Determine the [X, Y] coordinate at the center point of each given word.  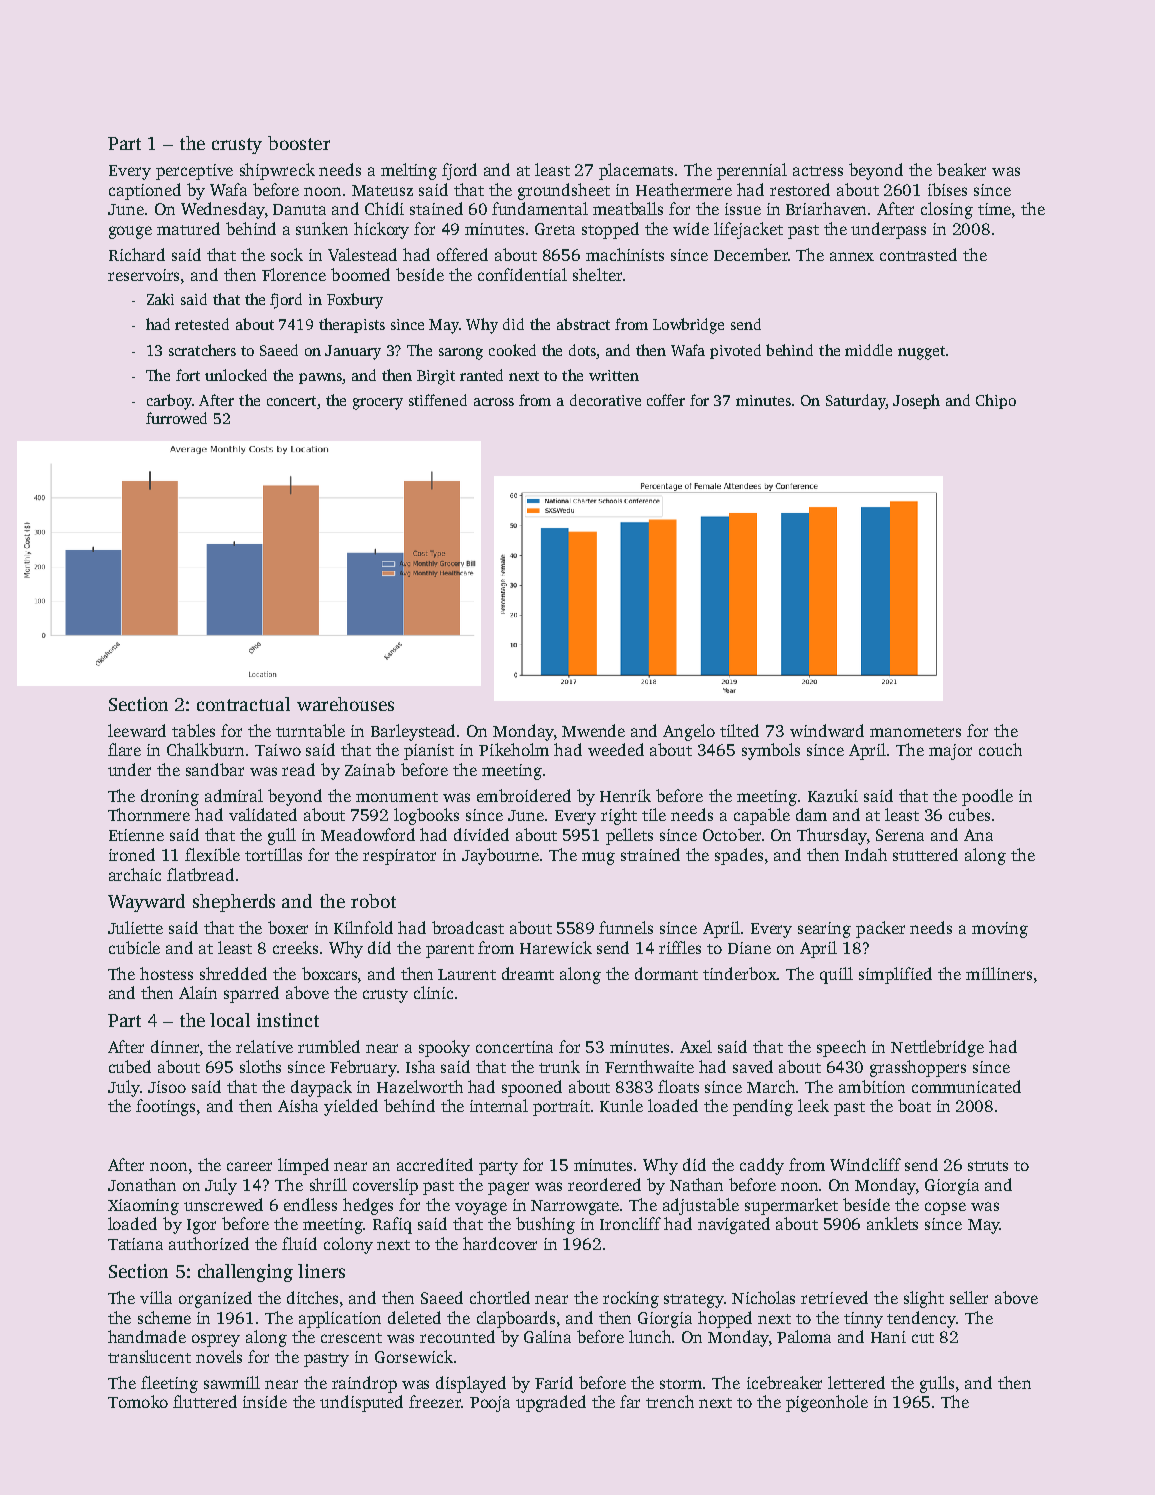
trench [670, 1401]
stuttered [925, 854]
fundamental [540, 208]
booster [299, 143]
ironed [132, 854]
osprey [216, 1340]
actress [818, 171]
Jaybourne [500, 856]
